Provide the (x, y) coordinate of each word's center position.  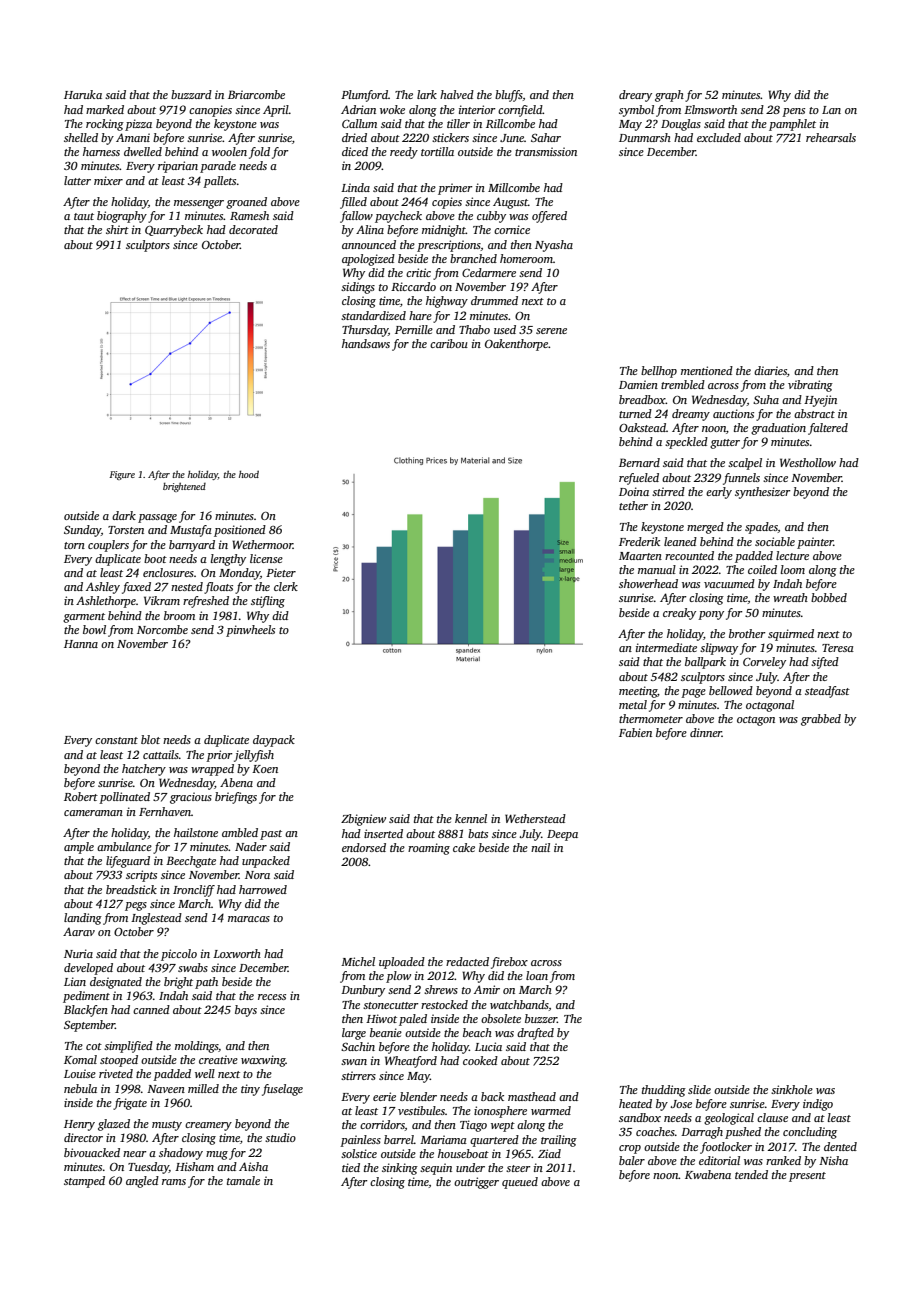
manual (657, 569)
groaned (246, 203)
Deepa (562, 835)
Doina (634, 491)
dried (354, 137)
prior (219, 756)
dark (124, 515)
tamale (243, 1180)
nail (540, 847)
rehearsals (831, 137)
